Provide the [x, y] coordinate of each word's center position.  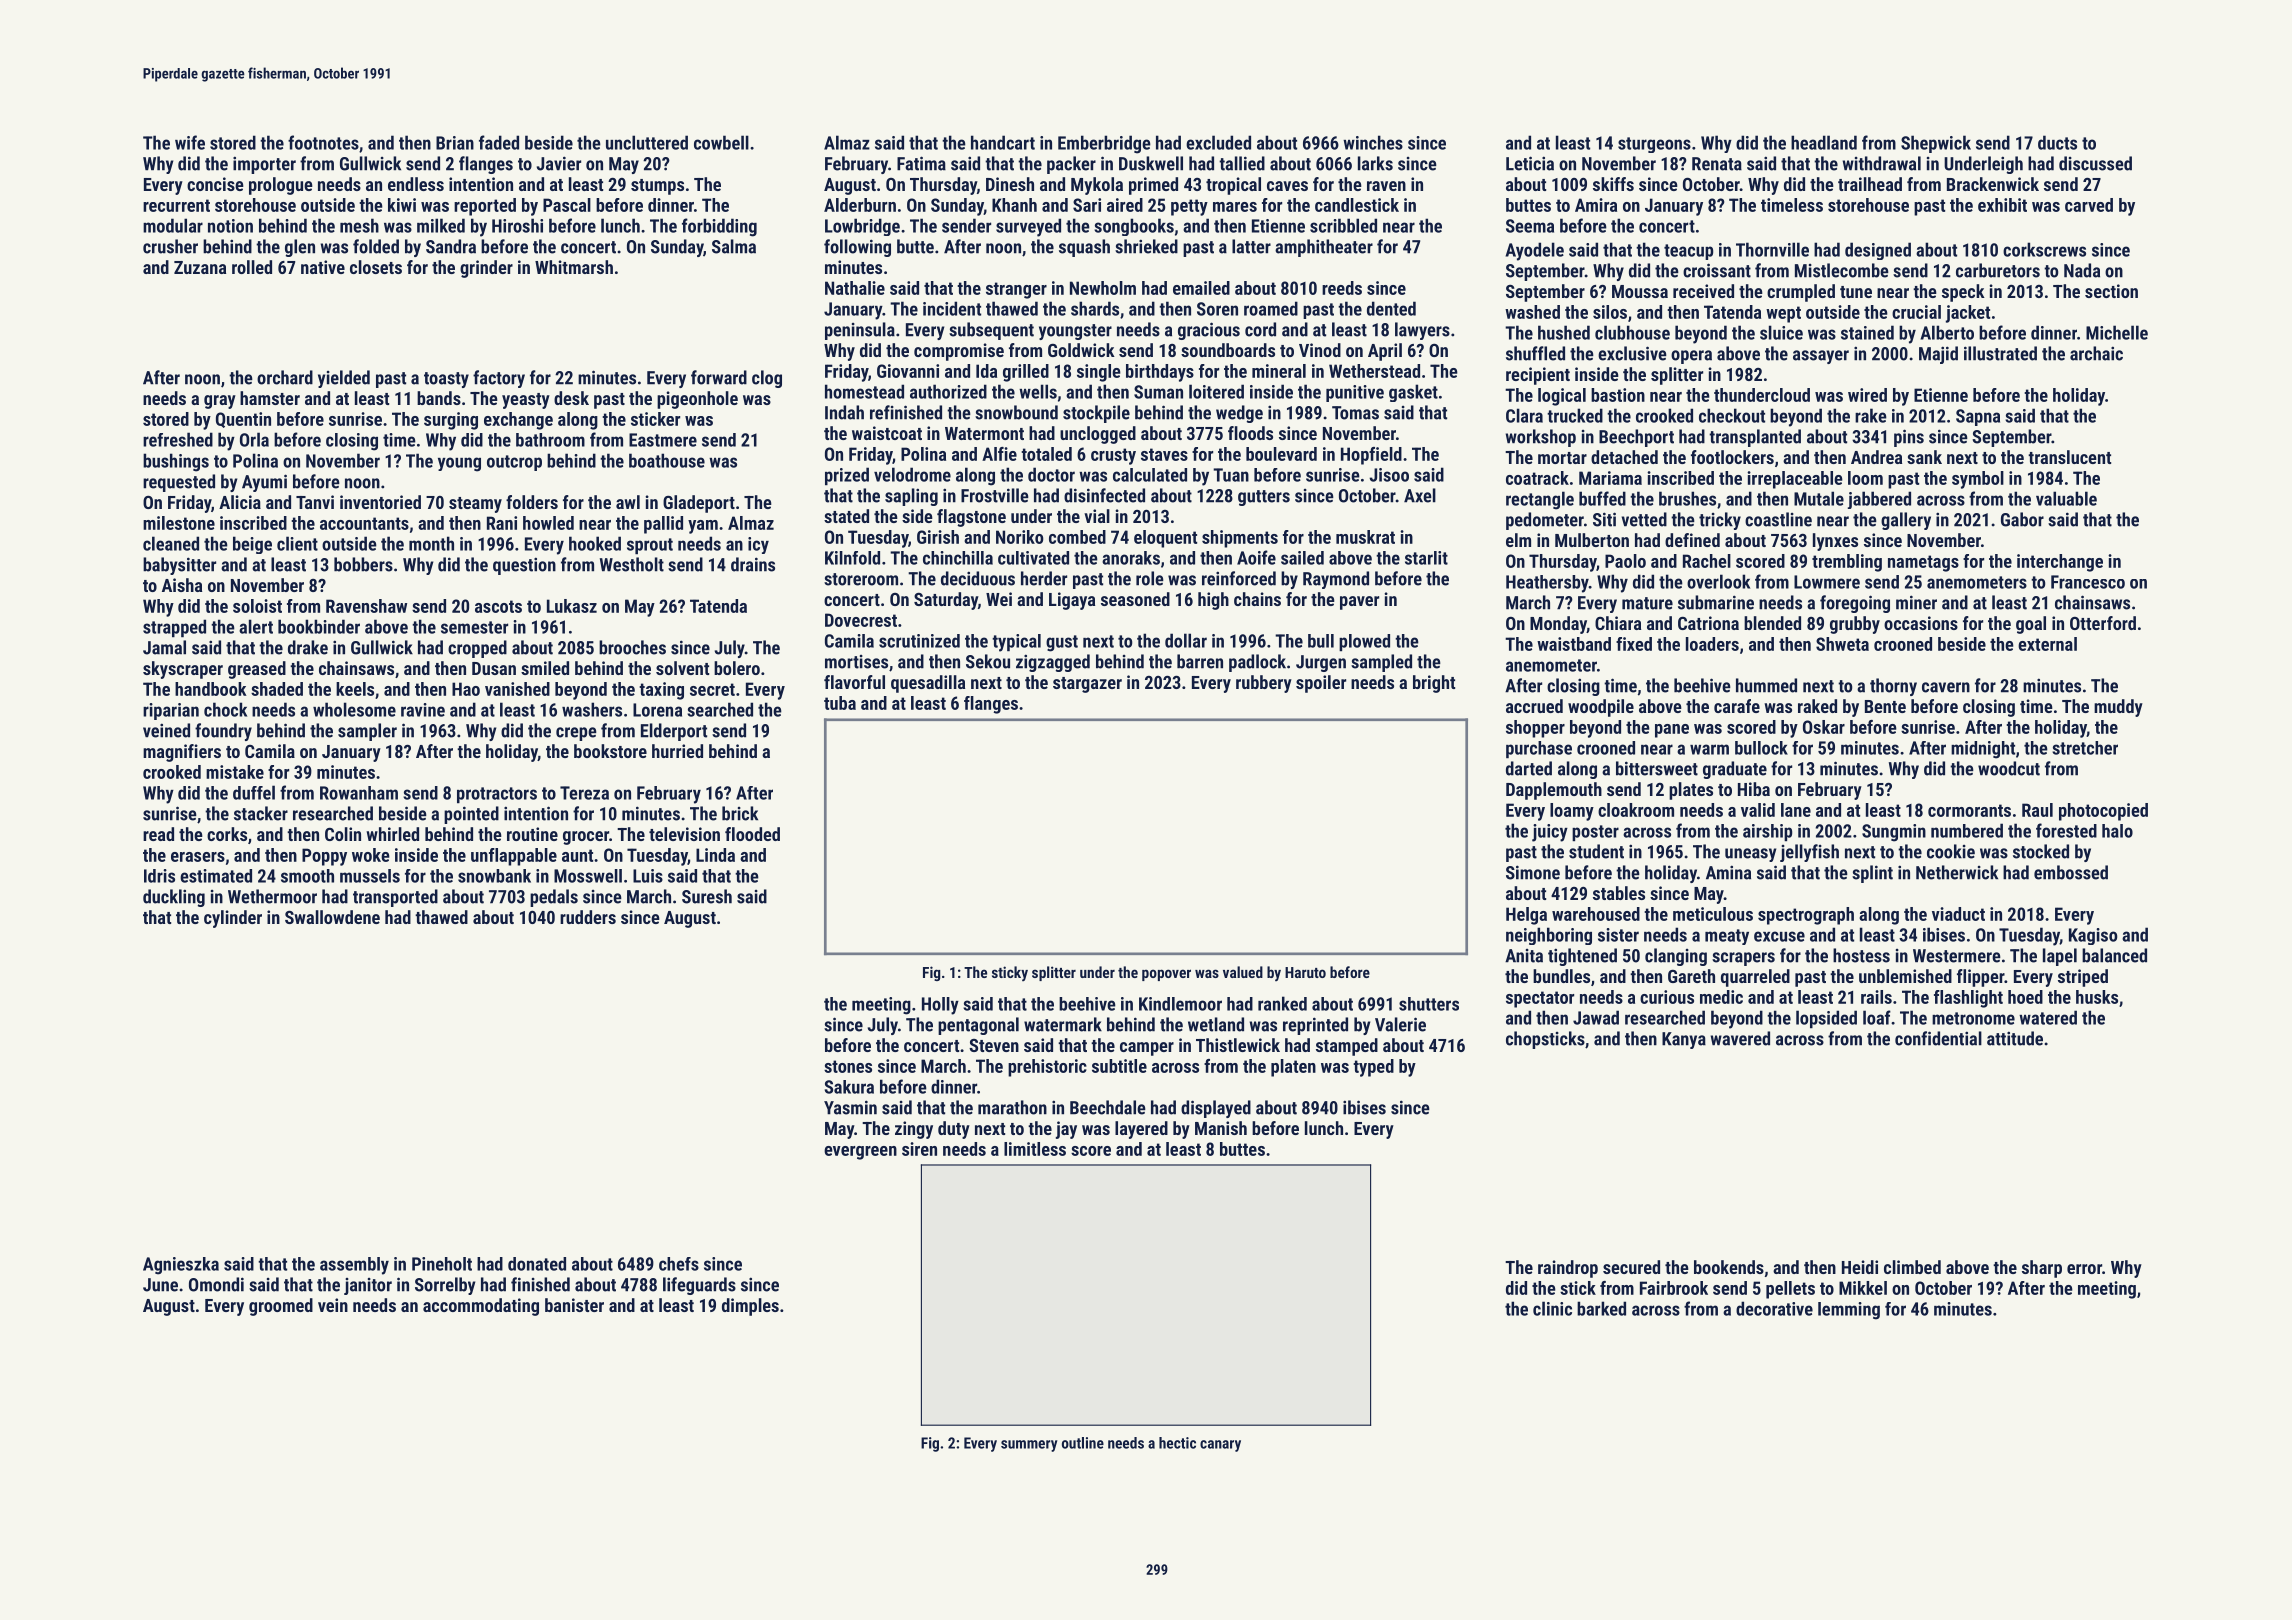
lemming [1849, 1311]
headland [1824, 142]
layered [1141, 1130]
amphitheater [1324, 248]
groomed [281, 1307]
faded [499, 142]
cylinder [233, 919]
